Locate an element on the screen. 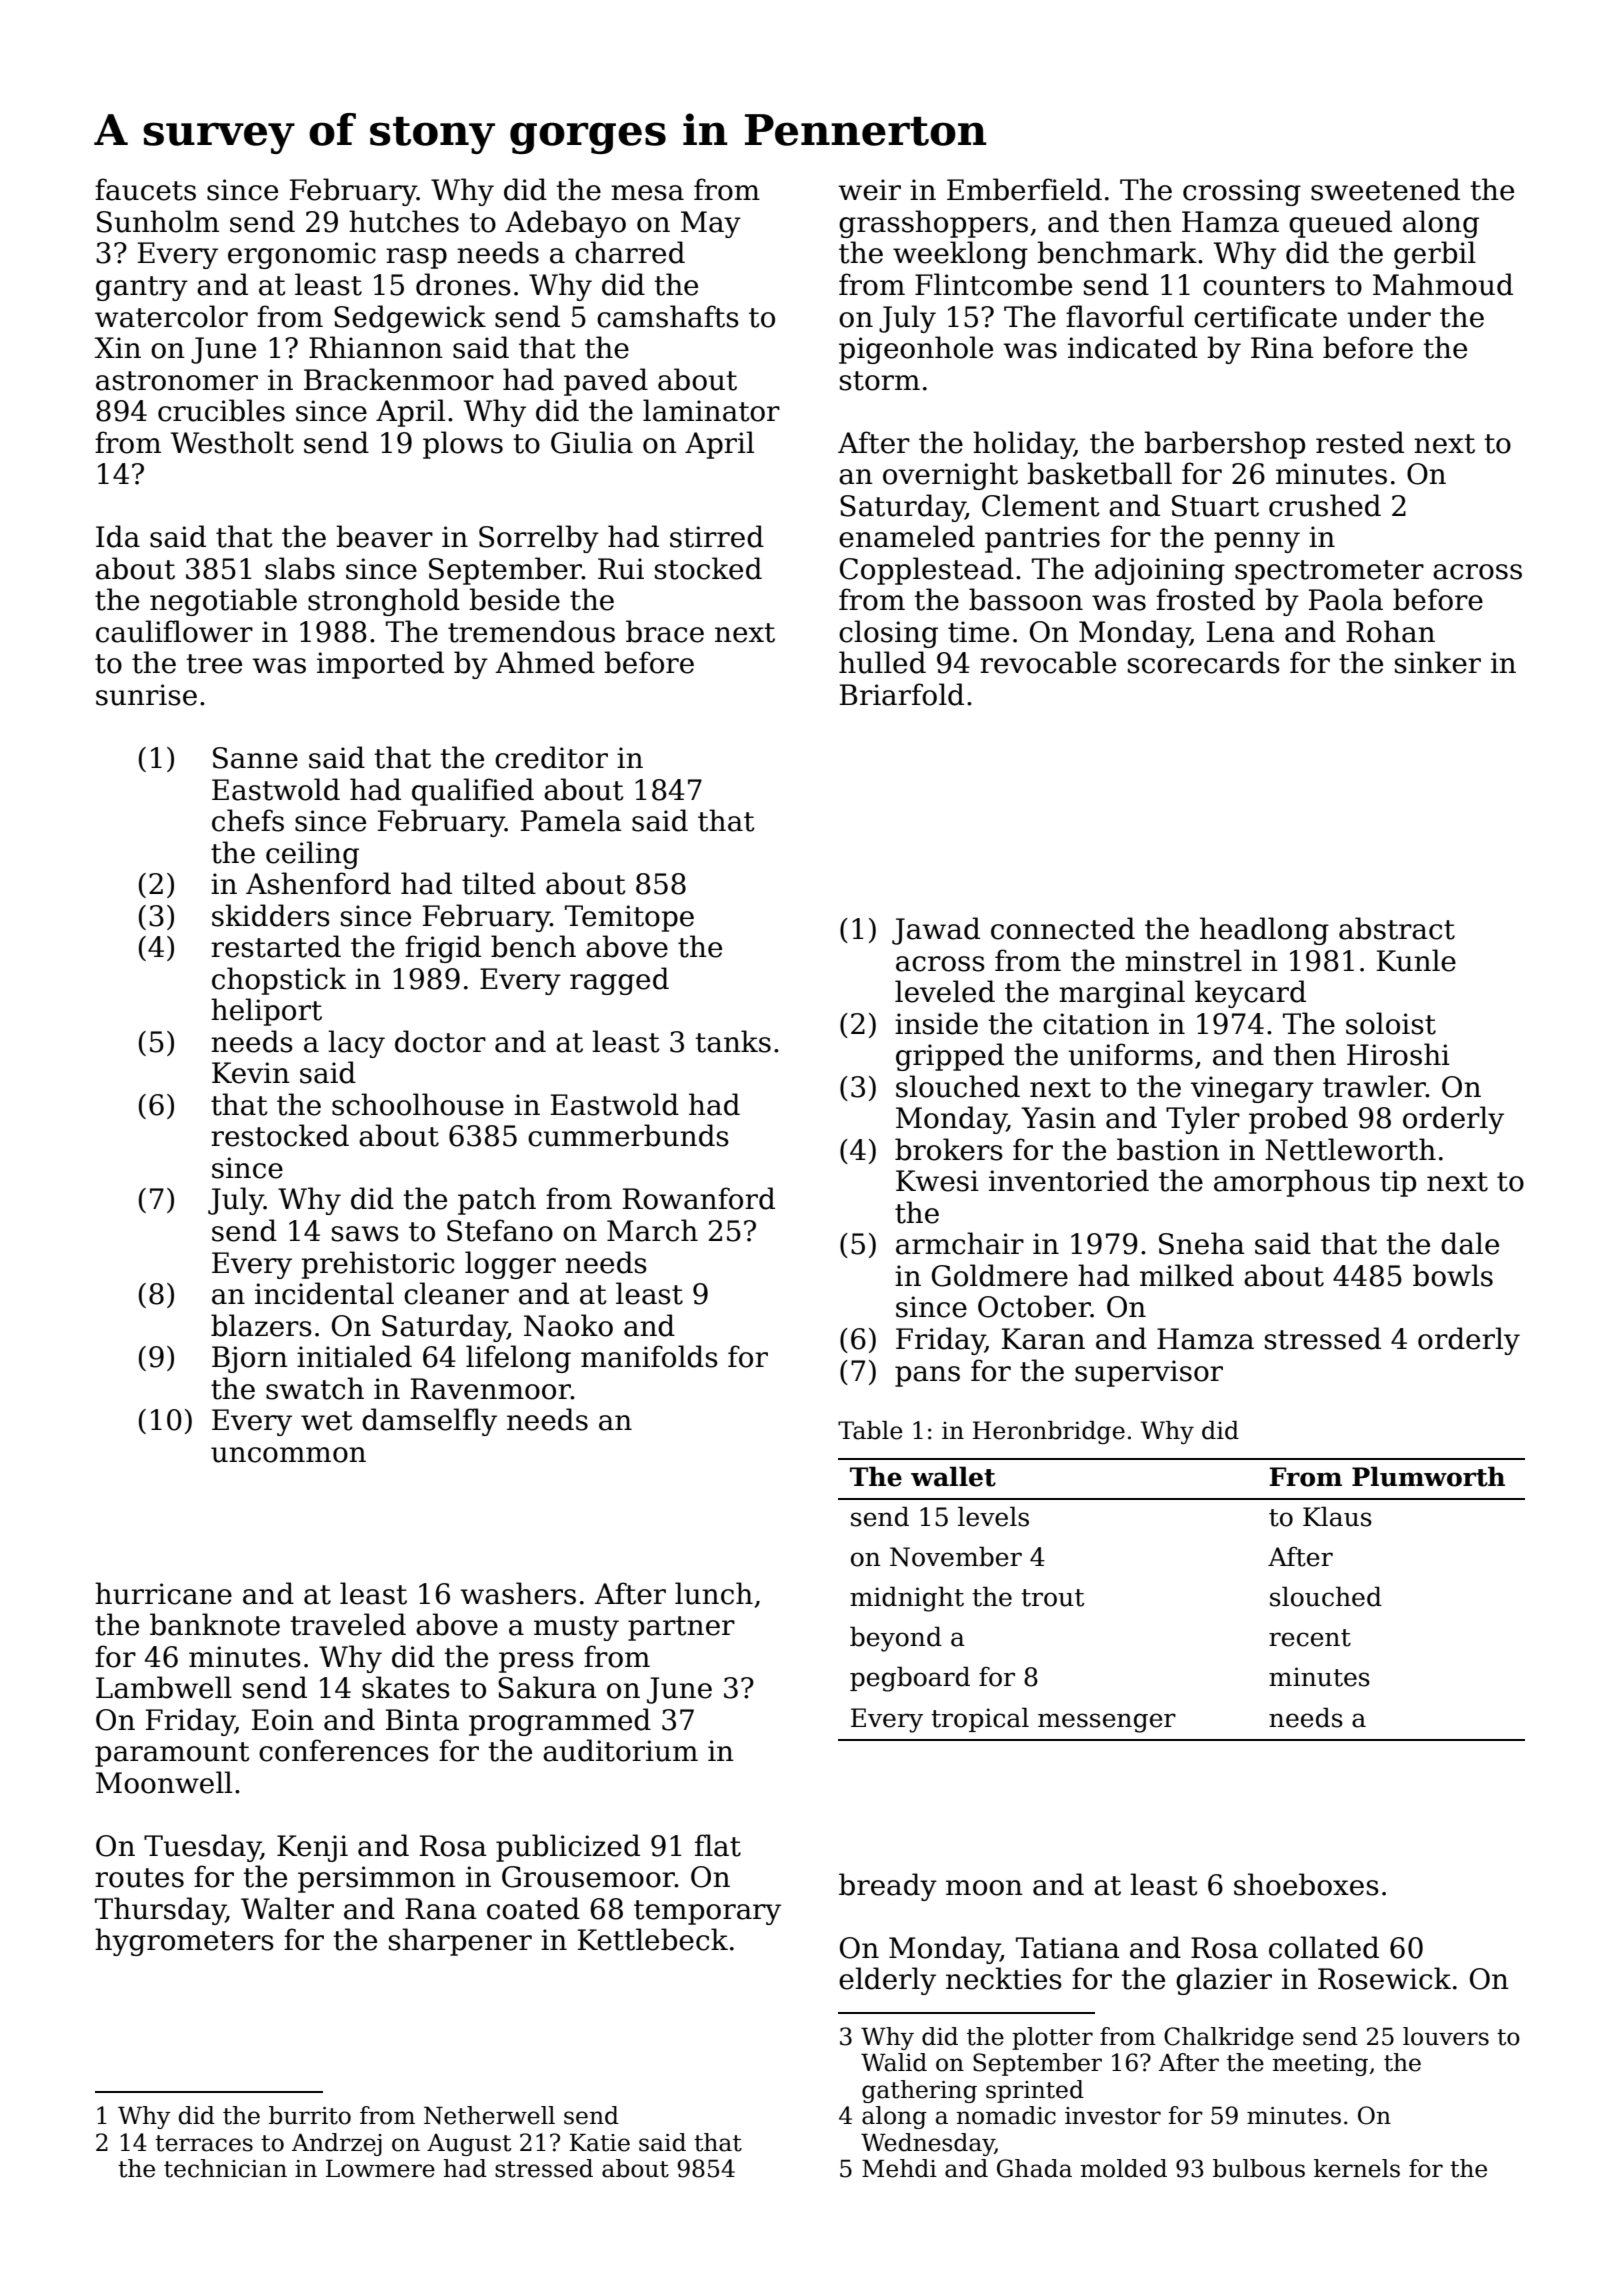 This screenshot has width=1620, height=2292. messenger is located at coordinates (1107, 1723).
